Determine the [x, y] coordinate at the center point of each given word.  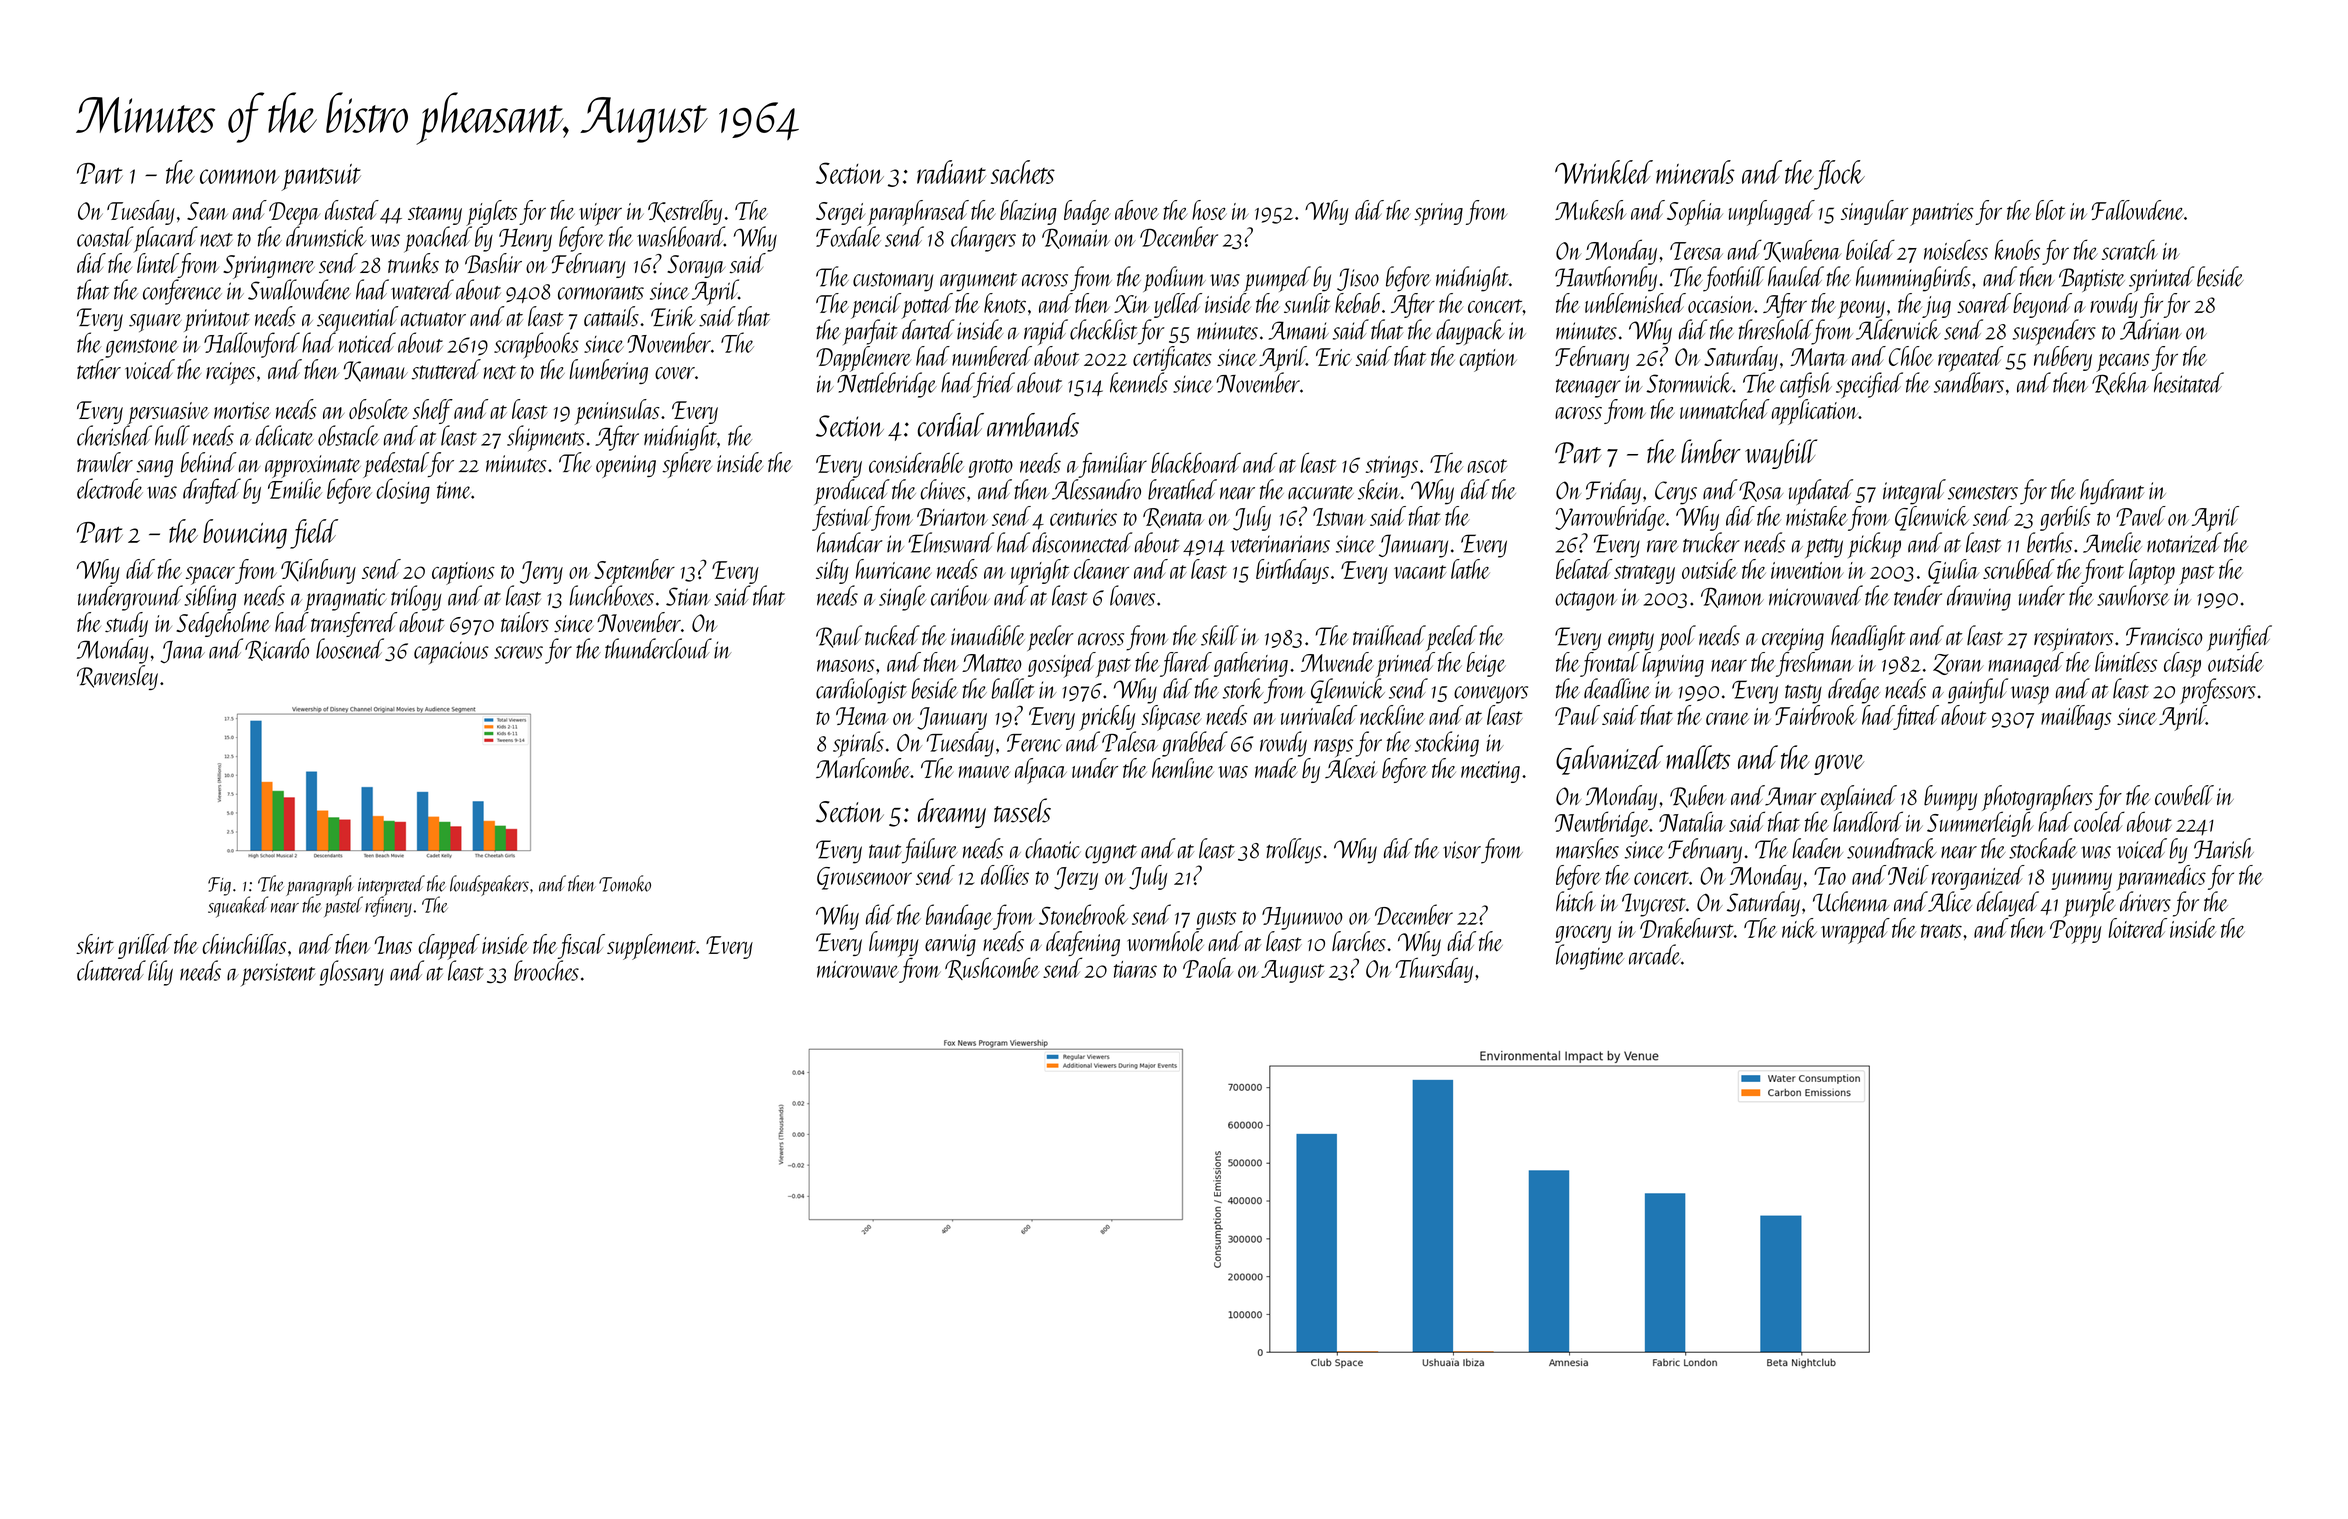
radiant [951, 172]
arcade [1655, 954]
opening [626, 466]
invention [1807, 570]
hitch [1576, 901]
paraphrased [918, 213]
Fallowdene [2137, 210]
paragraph [319, 885]
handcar [850, 542]
